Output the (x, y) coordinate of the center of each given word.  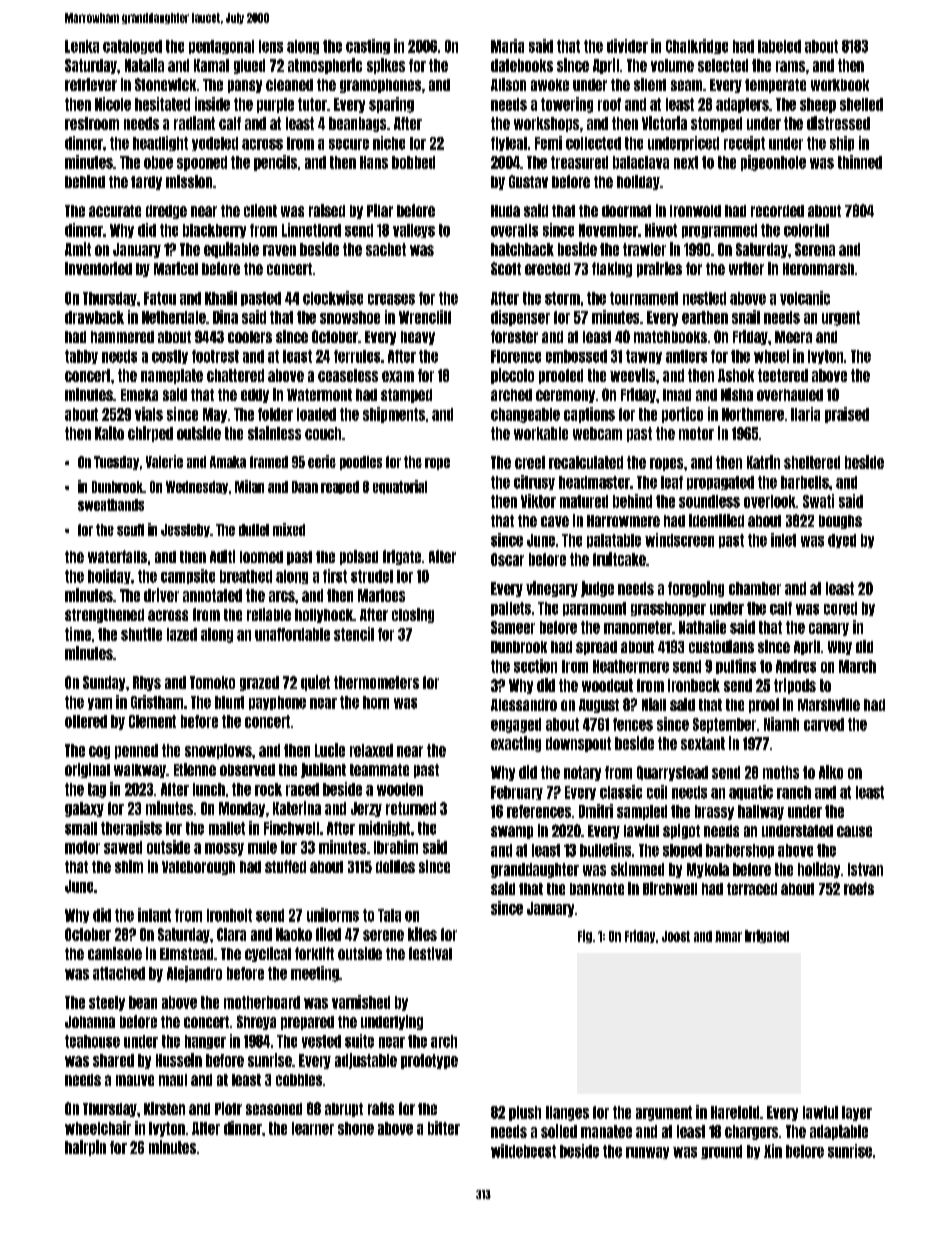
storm (562, 298)
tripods (795, 686)
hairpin (85, 1148)
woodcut (607, 685)
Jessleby (185, 530)
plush (525, 1113)
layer (857, 1113)
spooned (202, 163)
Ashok (736, 375)
